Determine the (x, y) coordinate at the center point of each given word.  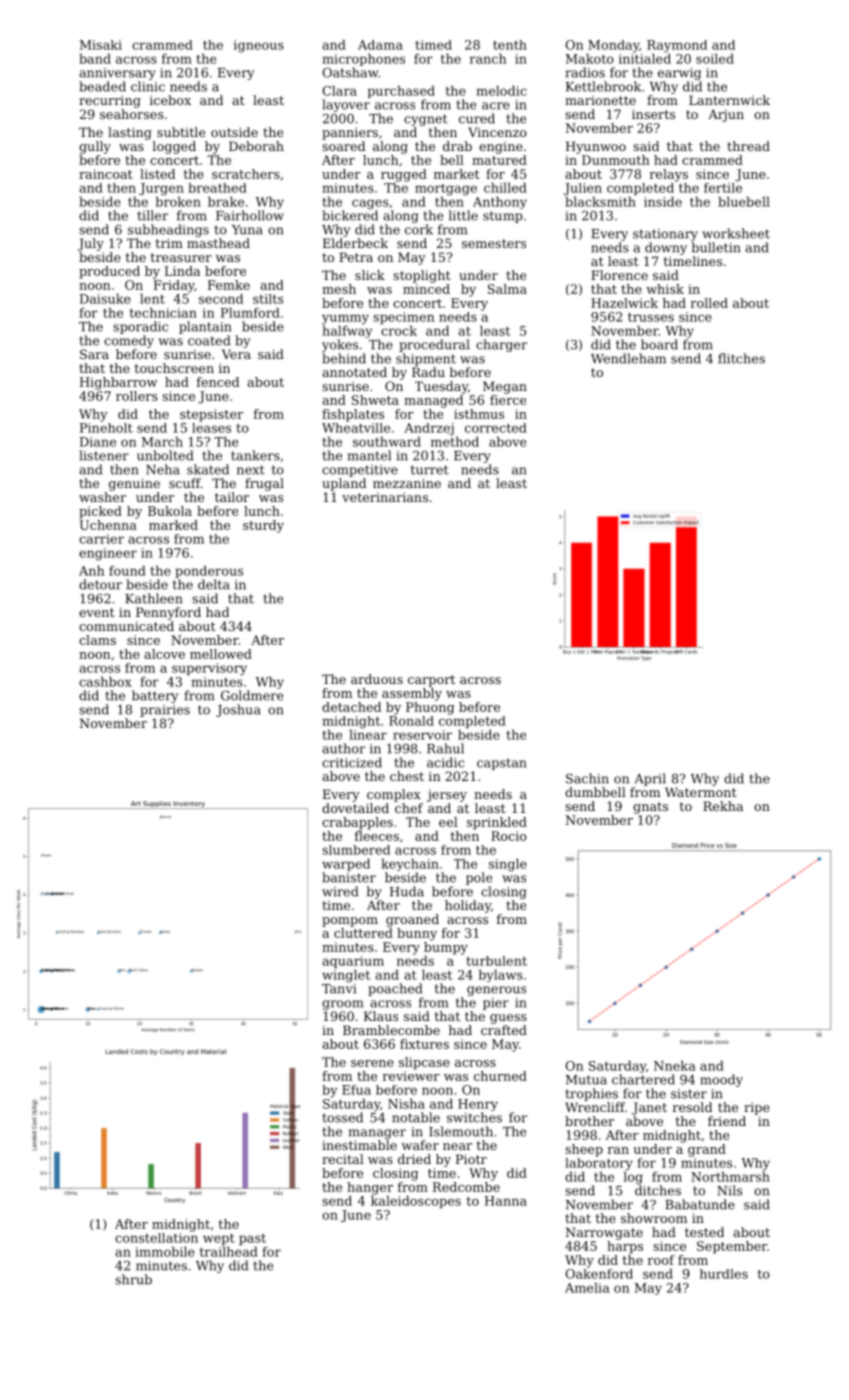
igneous (259, 46)
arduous (377, 679)
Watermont (701, 792)
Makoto (590, 58)
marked (173, 525)
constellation (156, 1238)
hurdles (724, 1274)
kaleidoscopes (416, 1201)
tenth (510, 45)
